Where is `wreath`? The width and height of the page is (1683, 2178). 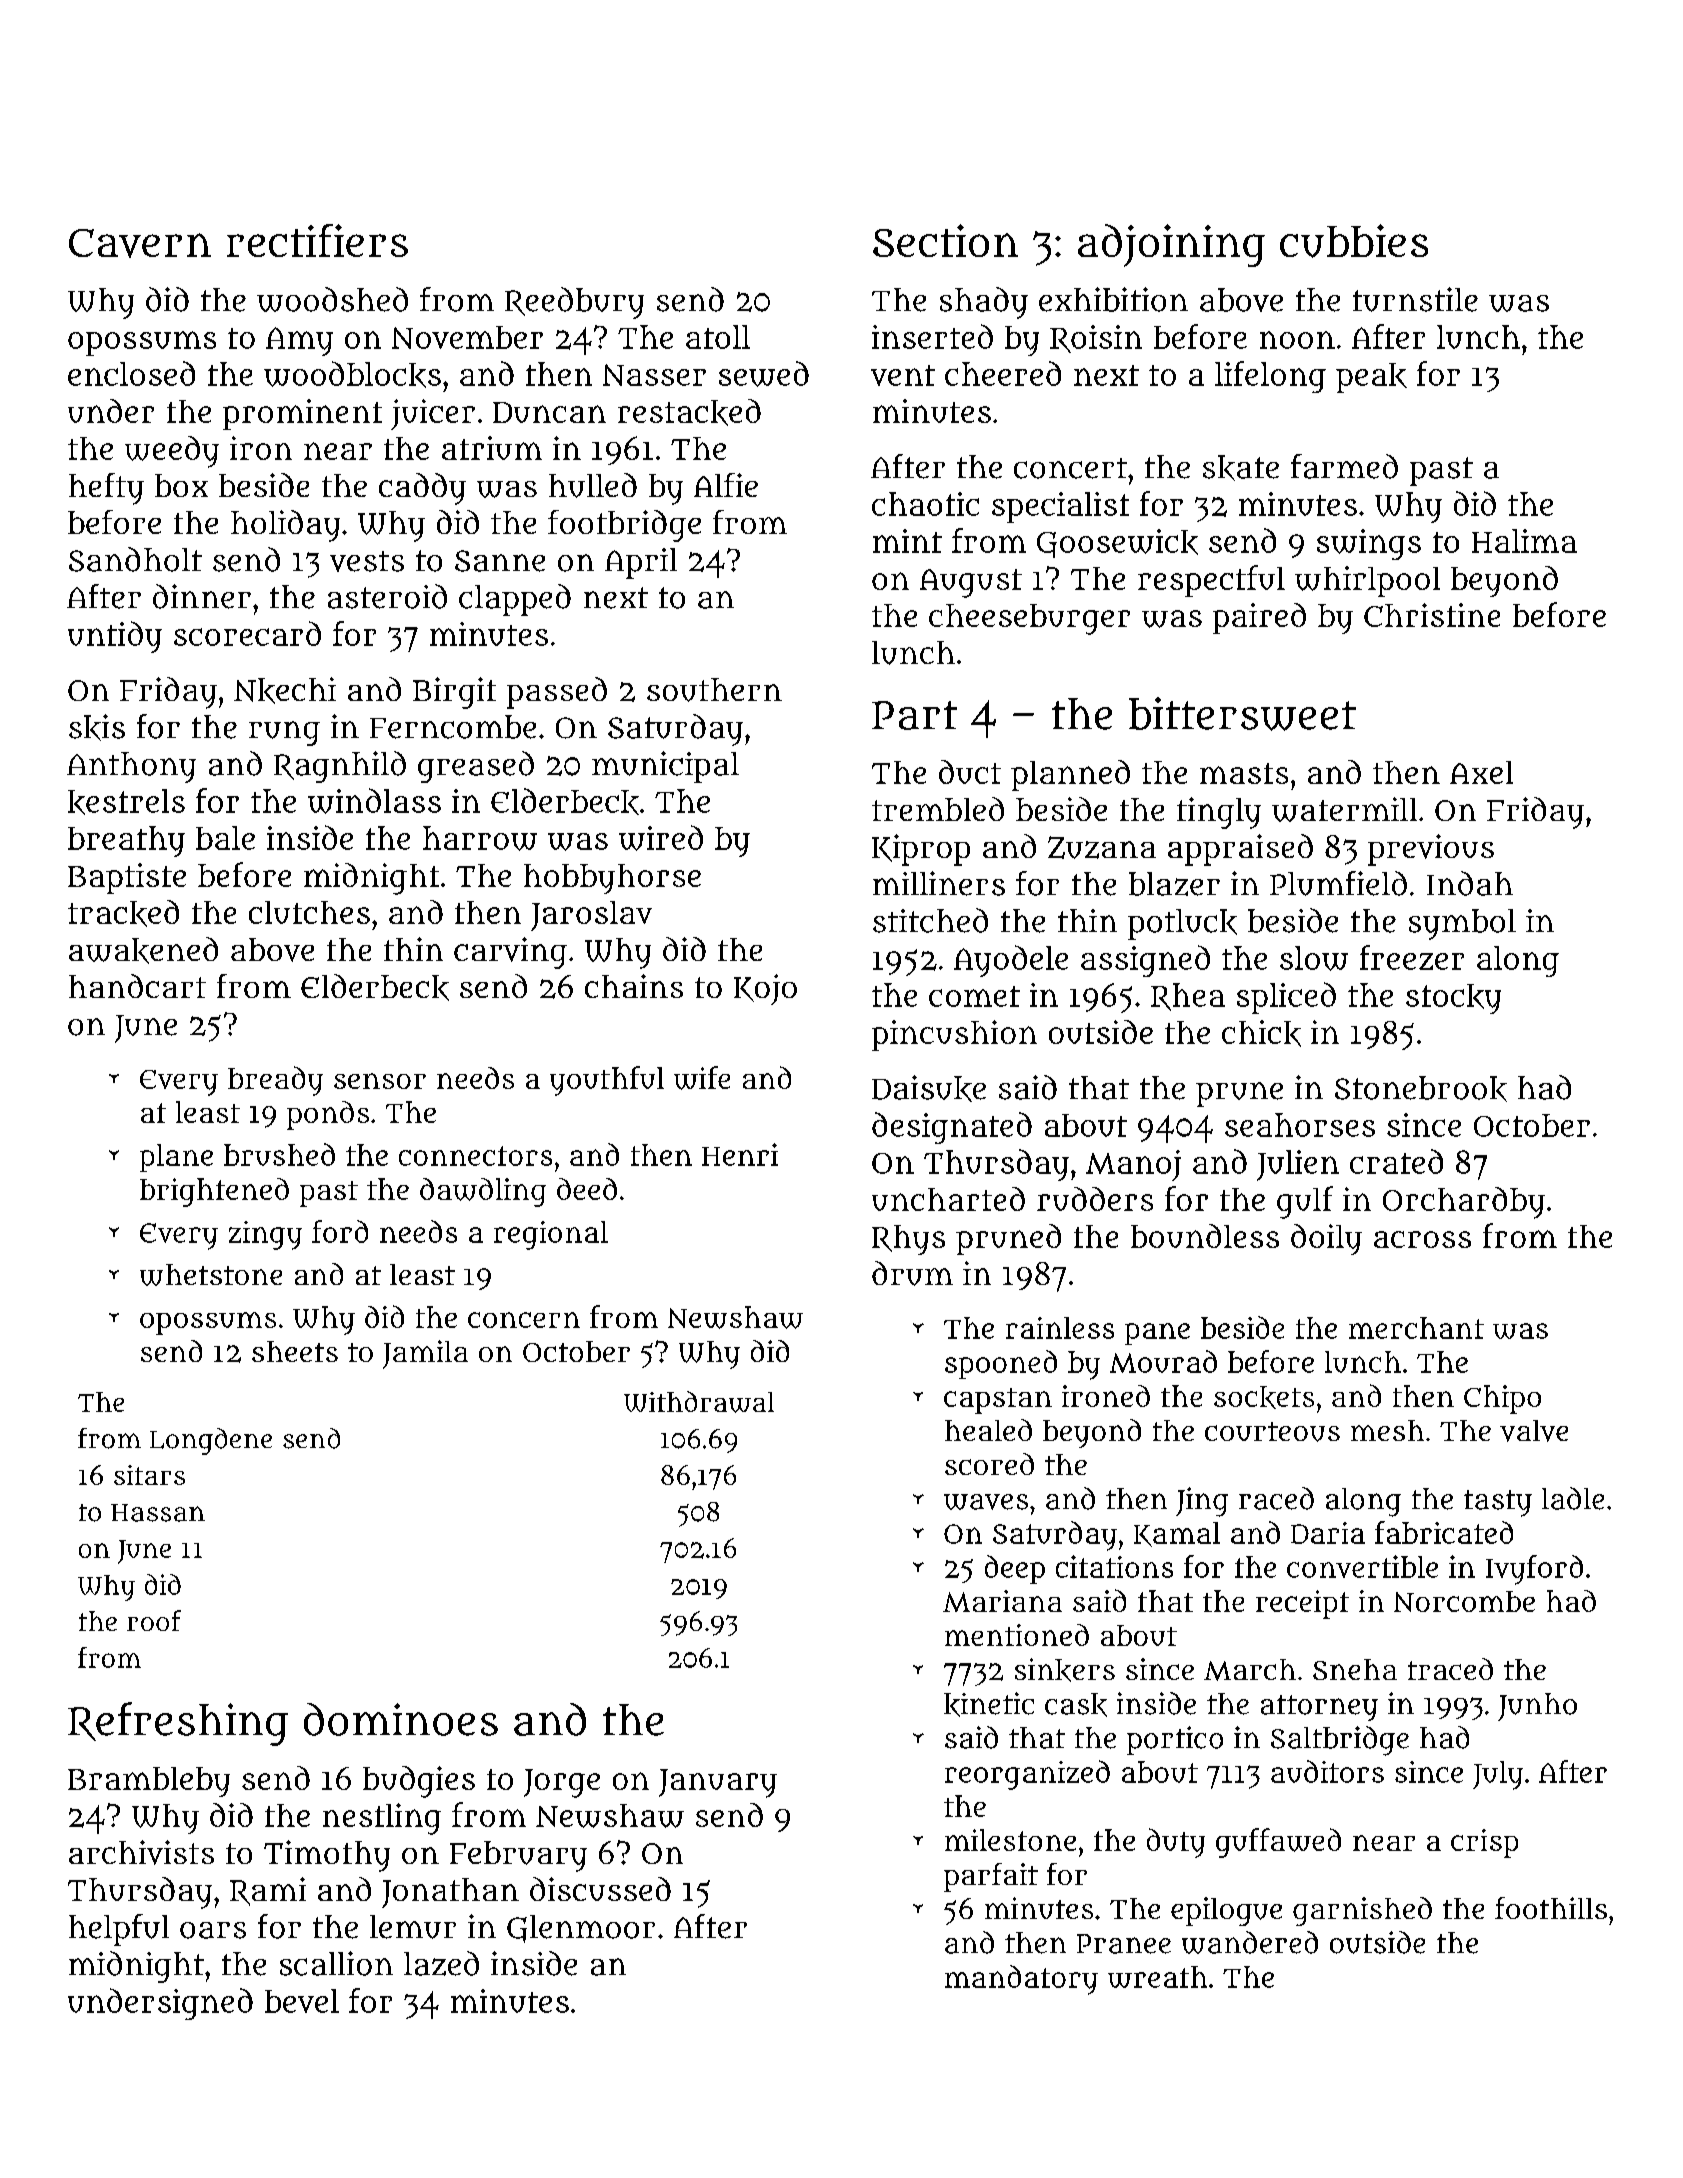
wreath is located at coordinates (1157, 1977).
